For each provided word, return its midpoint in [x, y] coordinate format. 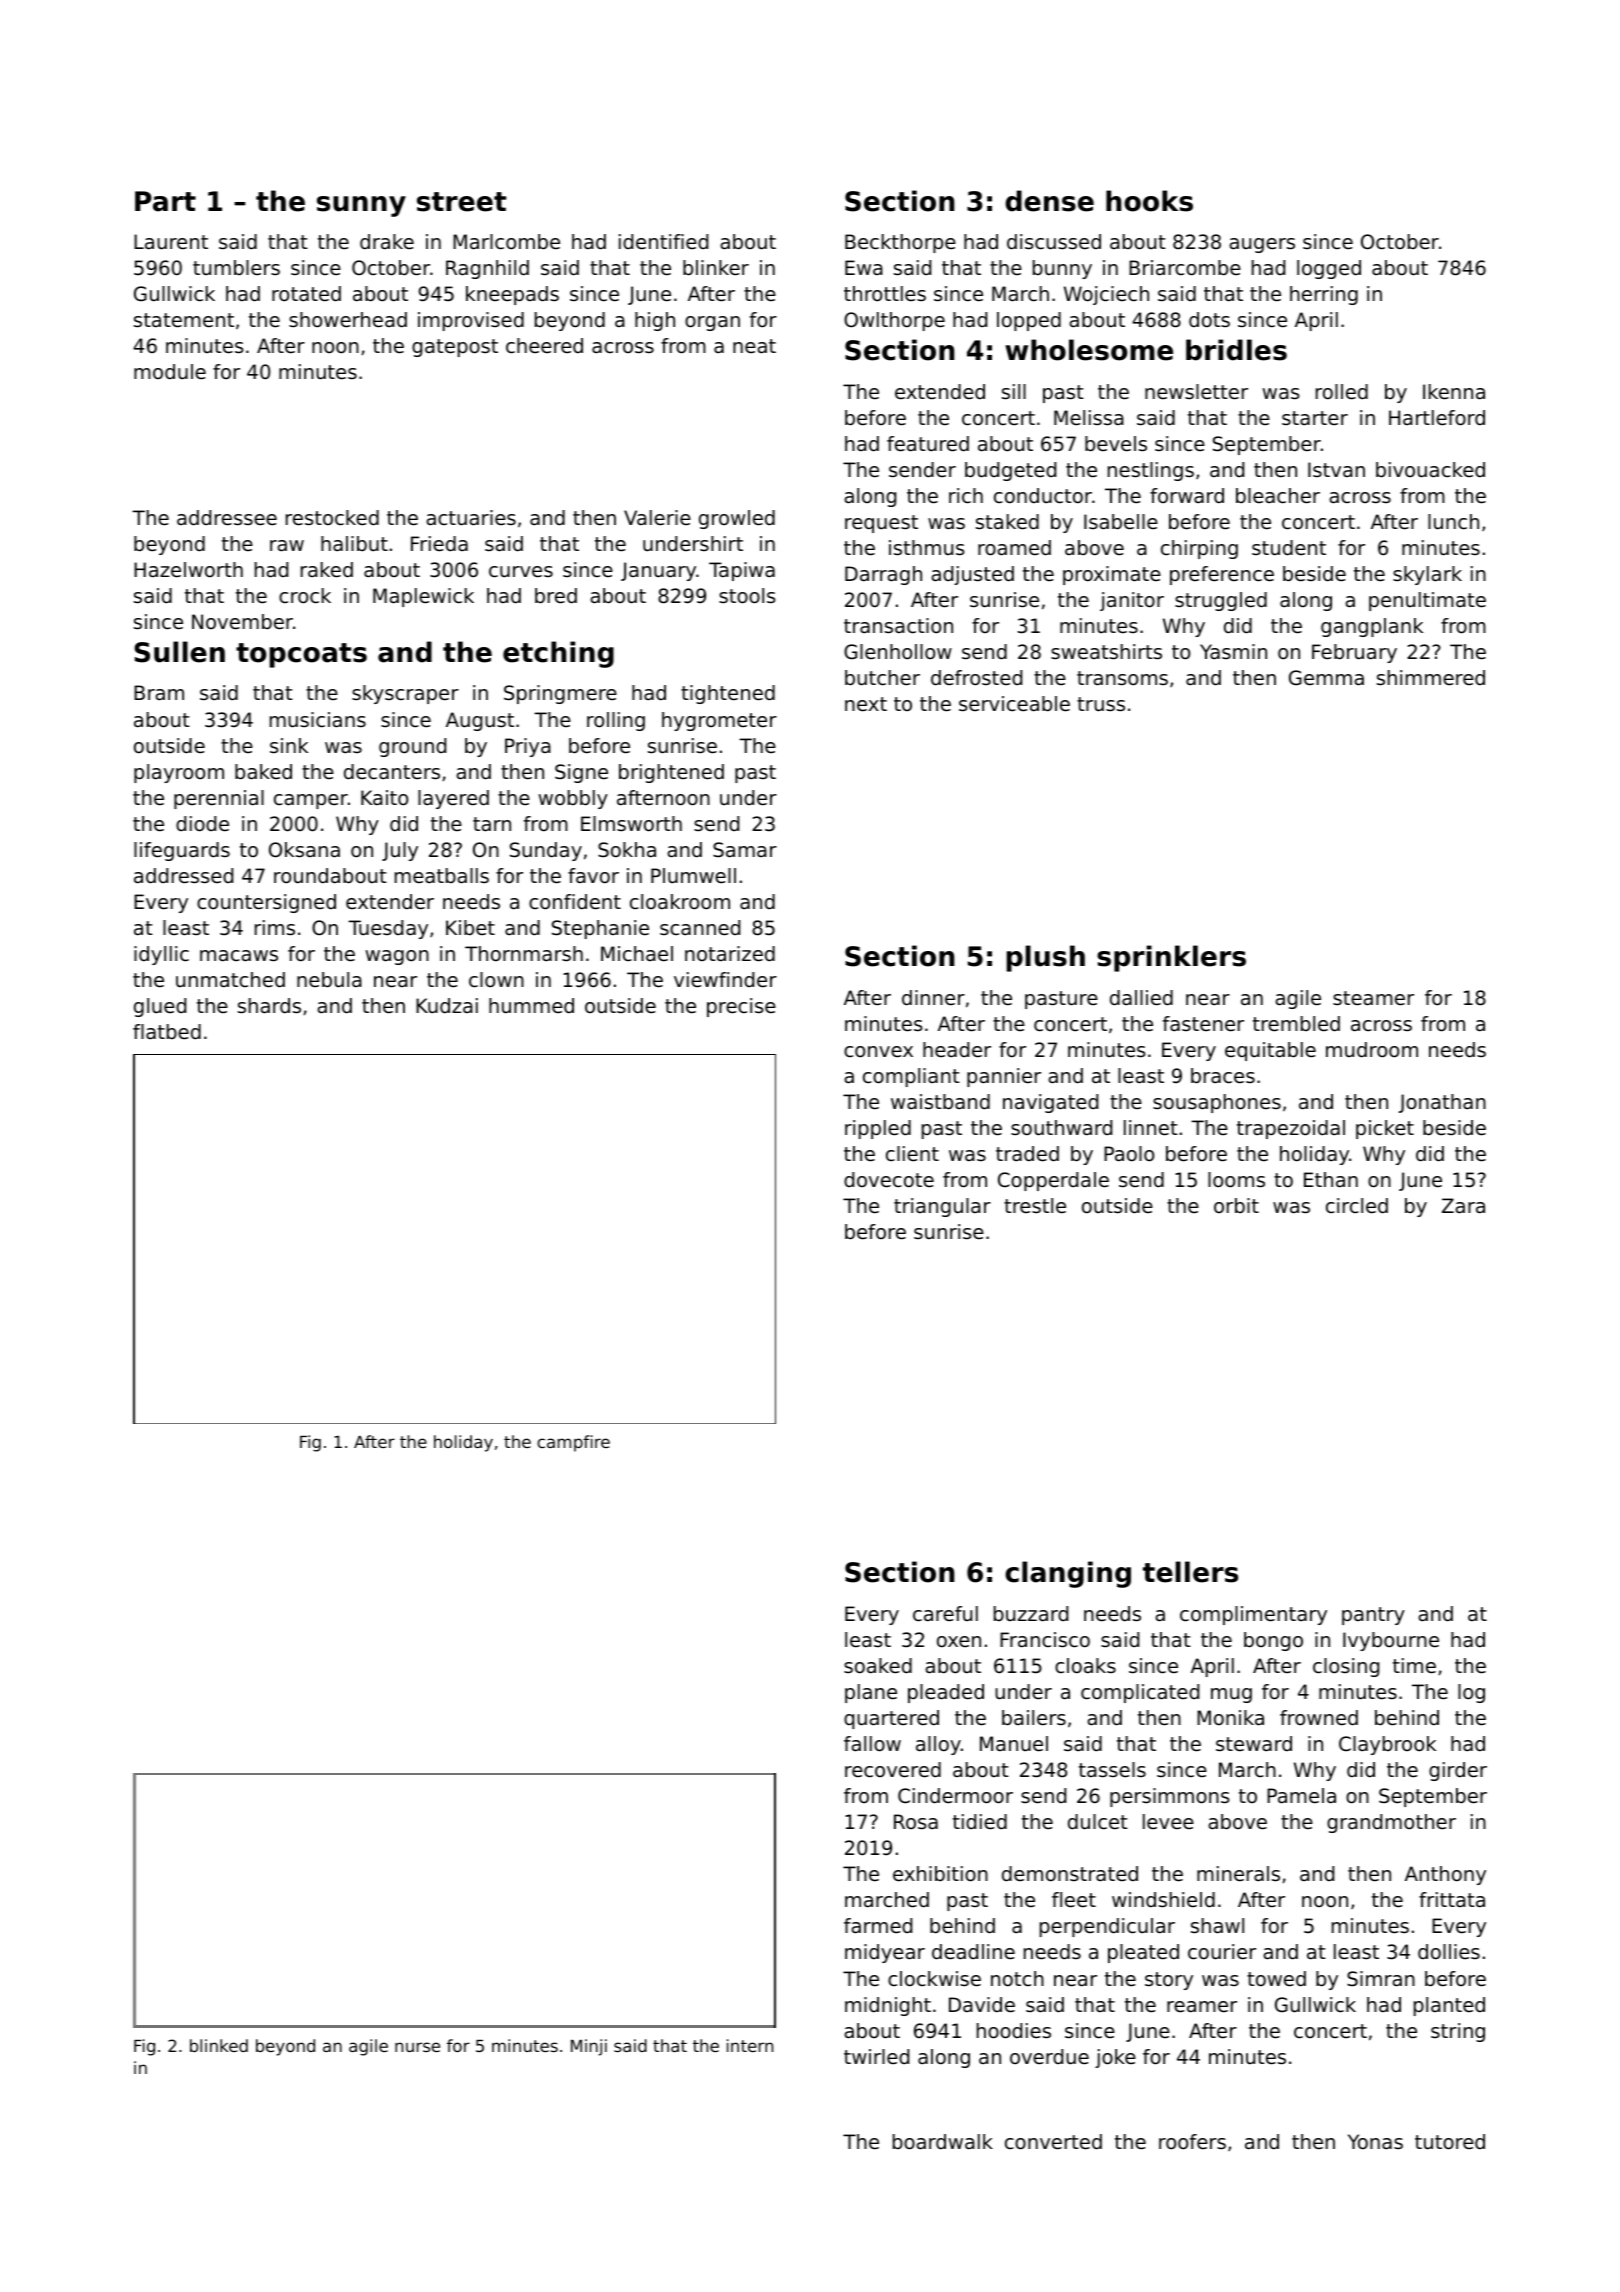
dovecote [889, 1180]
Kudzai [447, 1005]
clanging [1068, 1574]
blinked [219, 2045]
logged [1329, 269]
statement [184, 320]
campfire [573, 1443]
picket [1385, 1129]
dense [1049, 201]
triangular [942, 1207]
